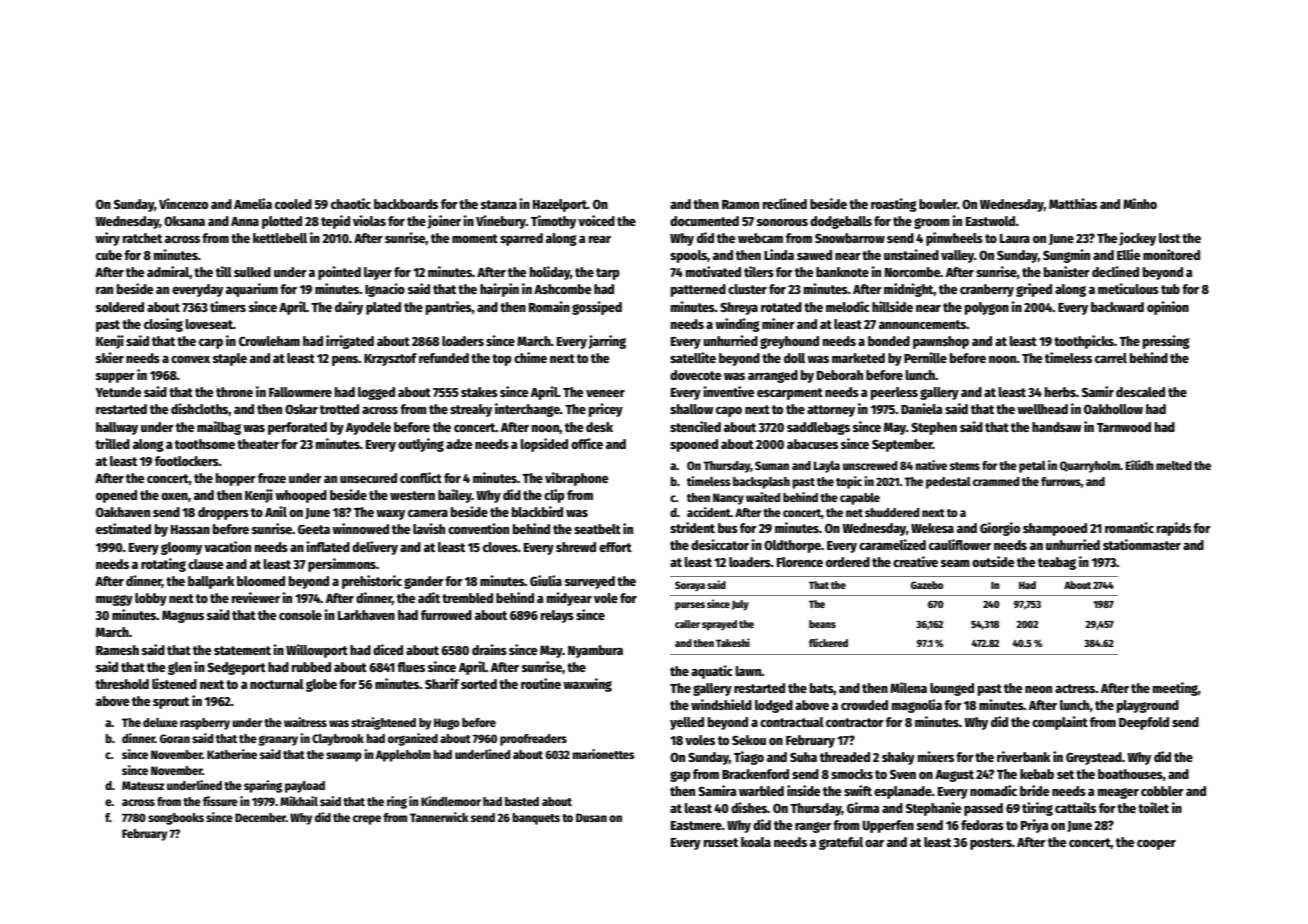 Image resolution: width=1308 pixels, height=924 pixels. Describe the element at coordinates (351, 203) in the screenshot. I see `chaotic` at that location.
